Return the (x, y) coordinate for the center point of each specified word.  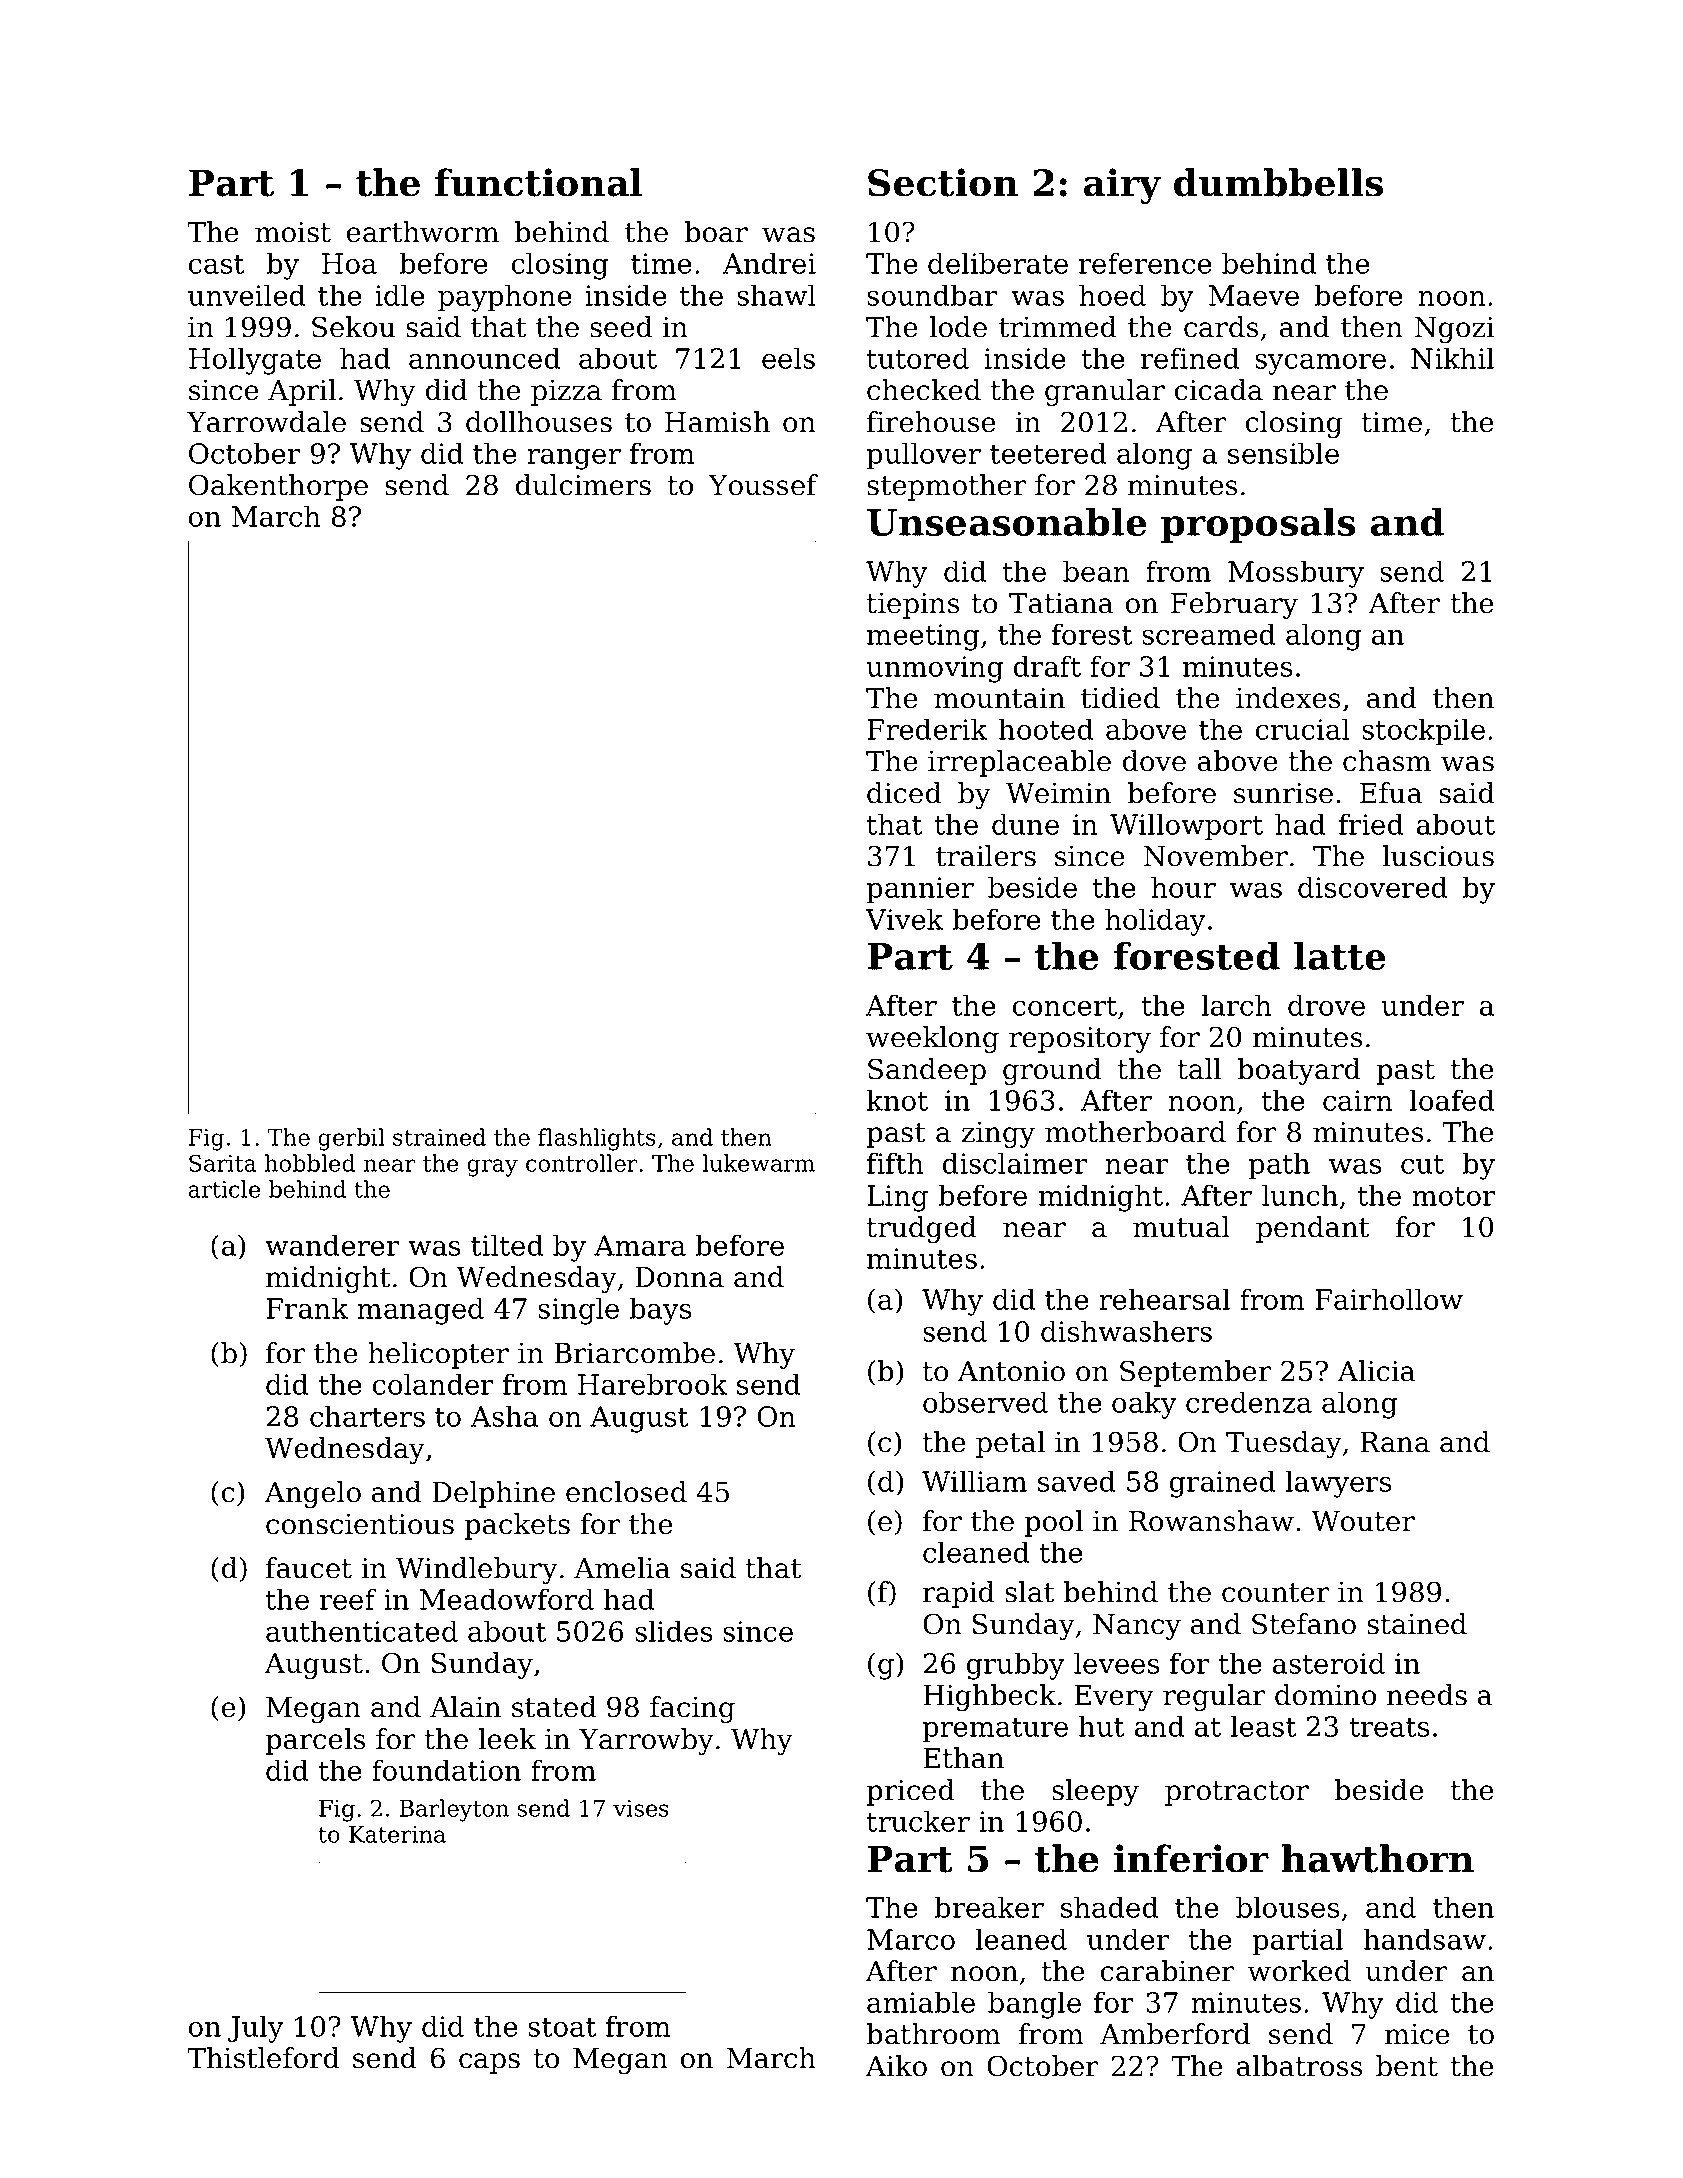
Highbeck (989, 1697)
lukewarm (758, 1163)
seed (621, 327)
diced (904, 793)
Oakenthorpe (278, 487)
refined (1190, 358)
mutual (1181, 1227)
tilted (507, 1245)
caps (489, 2063)
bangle (1034, 2005)
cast (216, 264)
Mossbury (1296, 574)
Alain (465, 1707)
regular (1214, 1697)
